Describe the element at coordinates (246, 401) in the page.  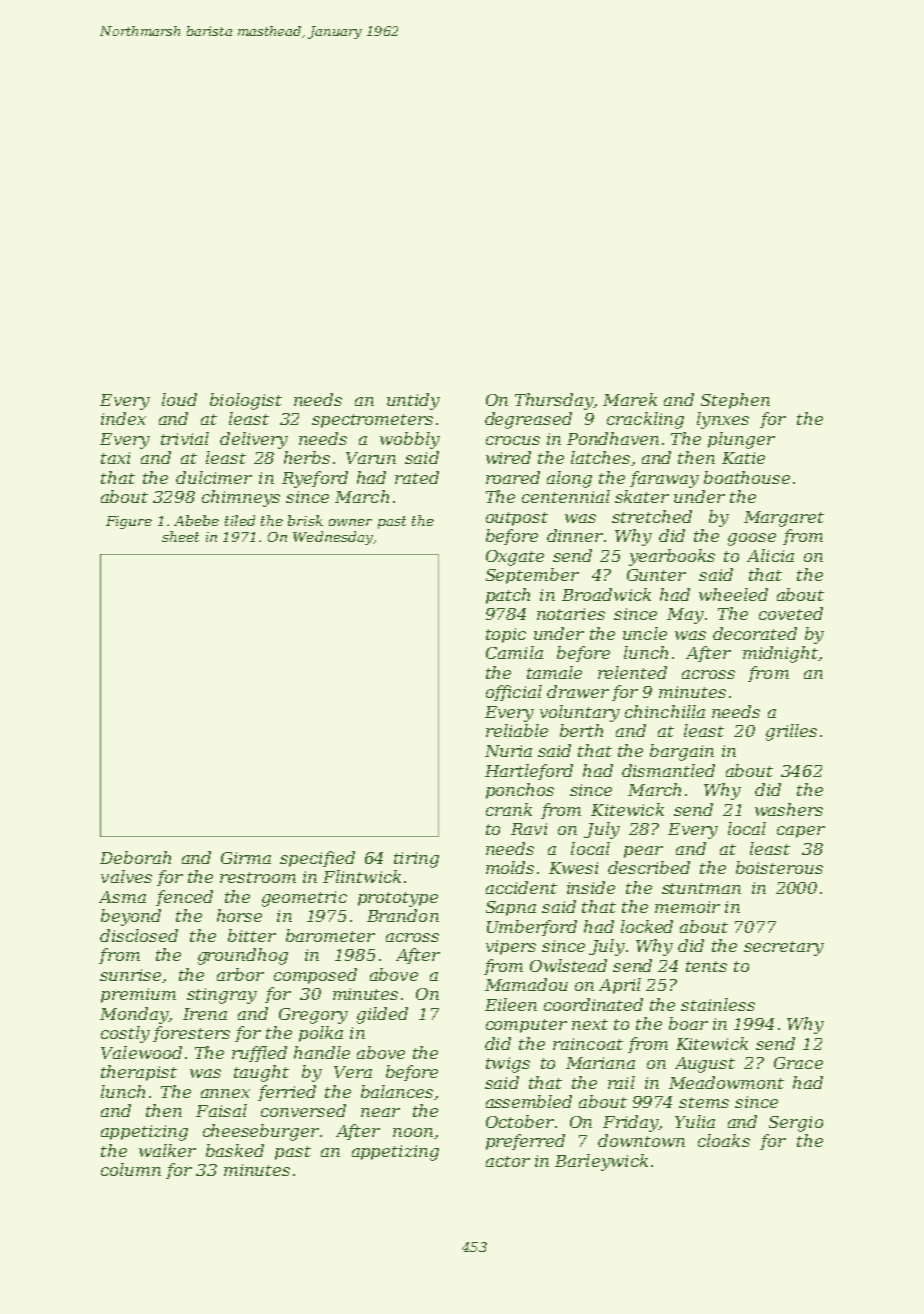
I see `biologist` at that location.
